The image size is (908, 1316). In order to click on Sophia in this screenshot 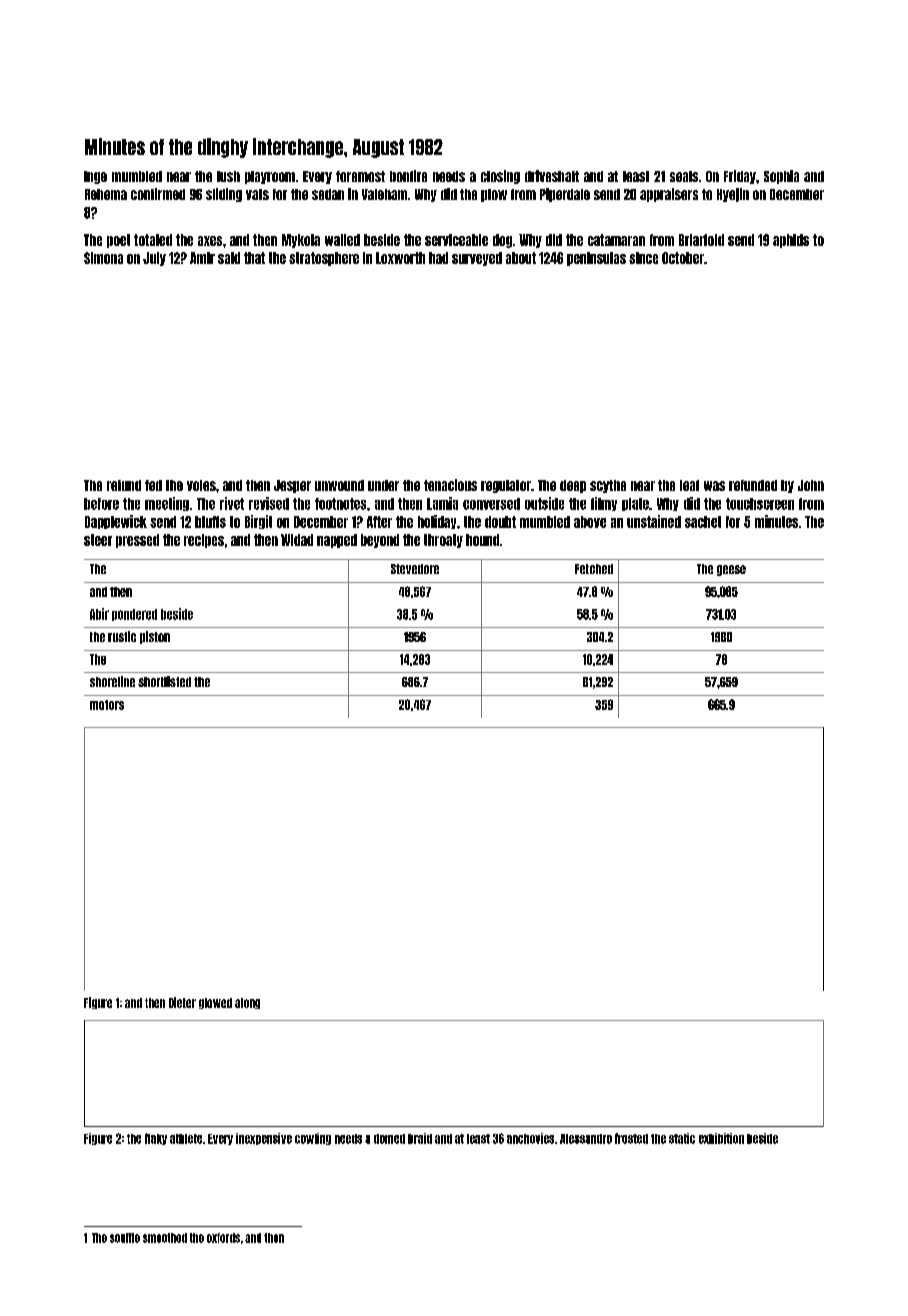, I will do `click(781, 177)`.
